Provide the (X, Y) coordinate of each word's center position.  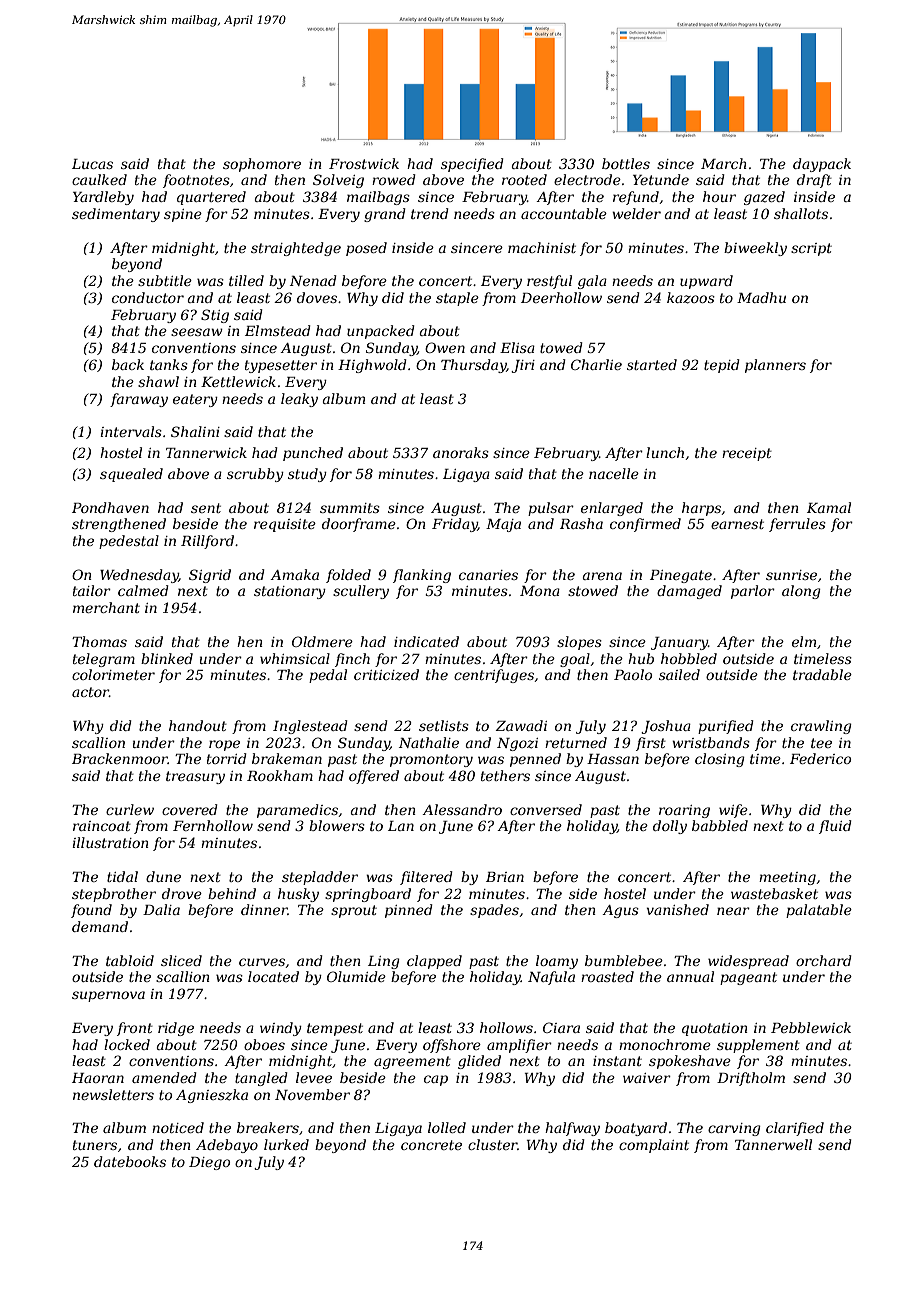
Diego (209, 1163)
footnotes (196, 181)
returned (576, 742)
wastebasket (774, 893)
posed (366, 249)
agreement (412, 1062)
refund (636, 198)
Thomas (99, 641)
